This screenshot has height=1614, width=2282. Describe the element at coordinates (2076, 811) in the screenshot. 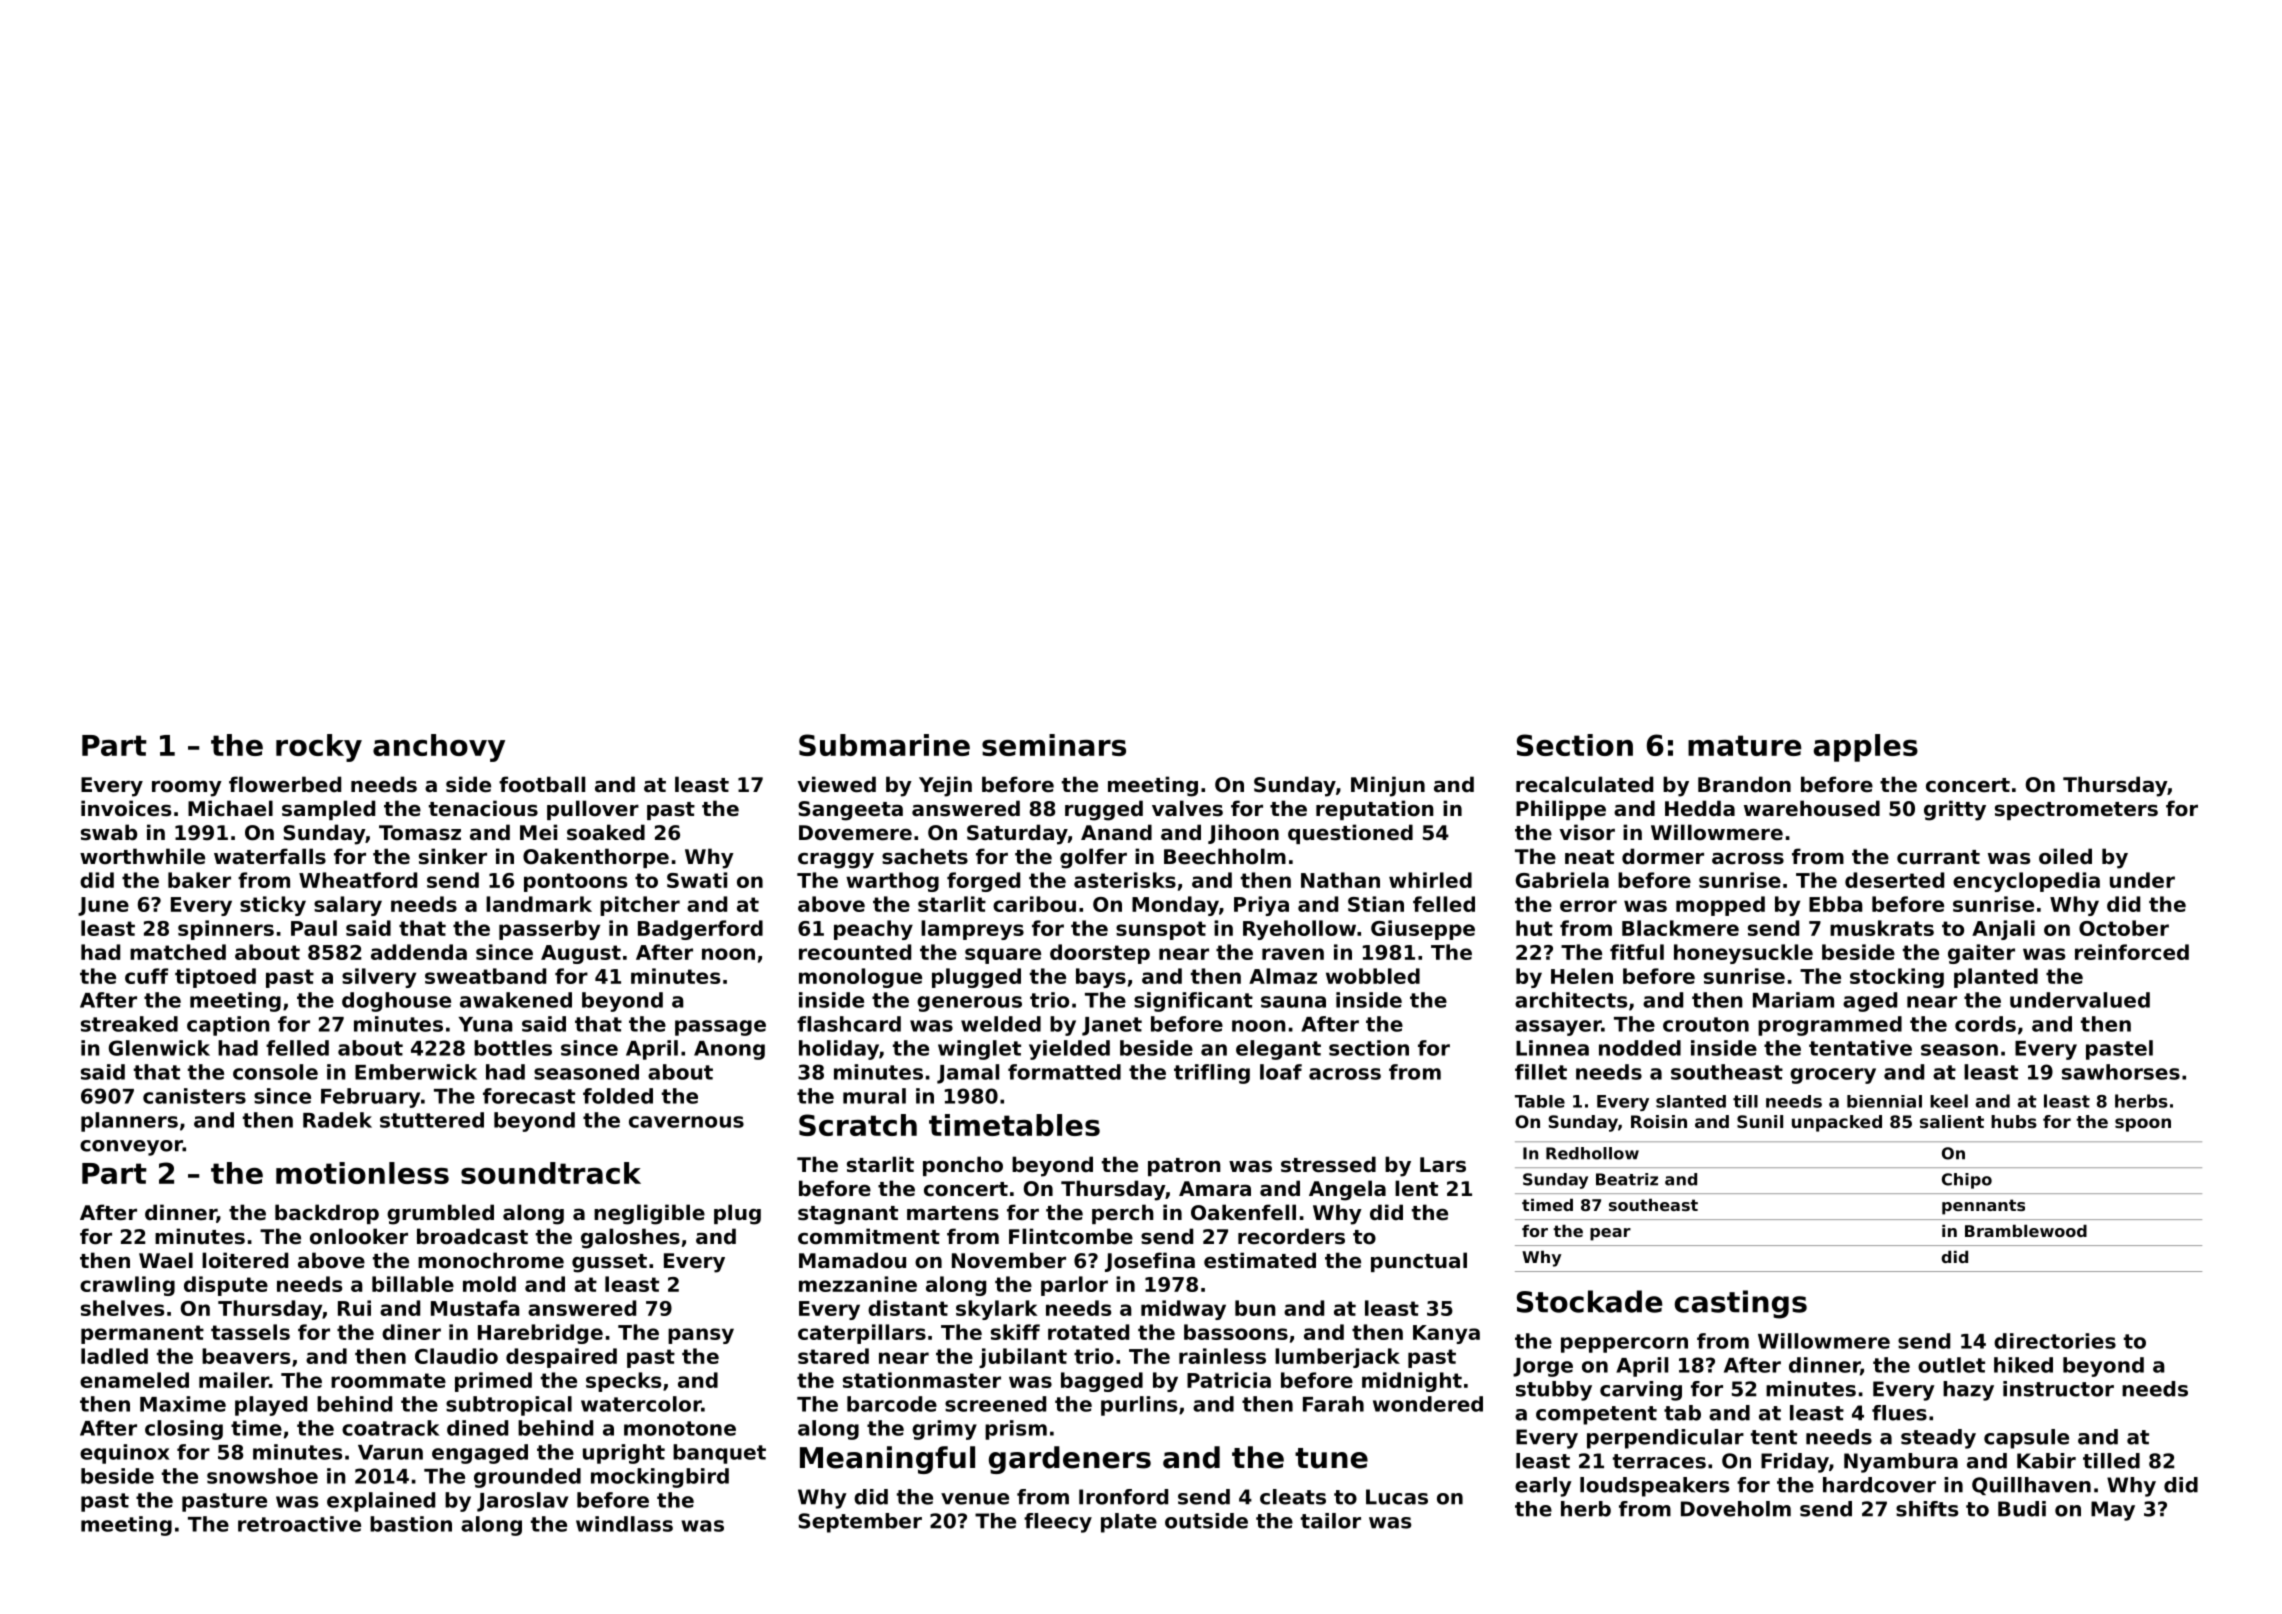

I see `spectrometers` at that location.
